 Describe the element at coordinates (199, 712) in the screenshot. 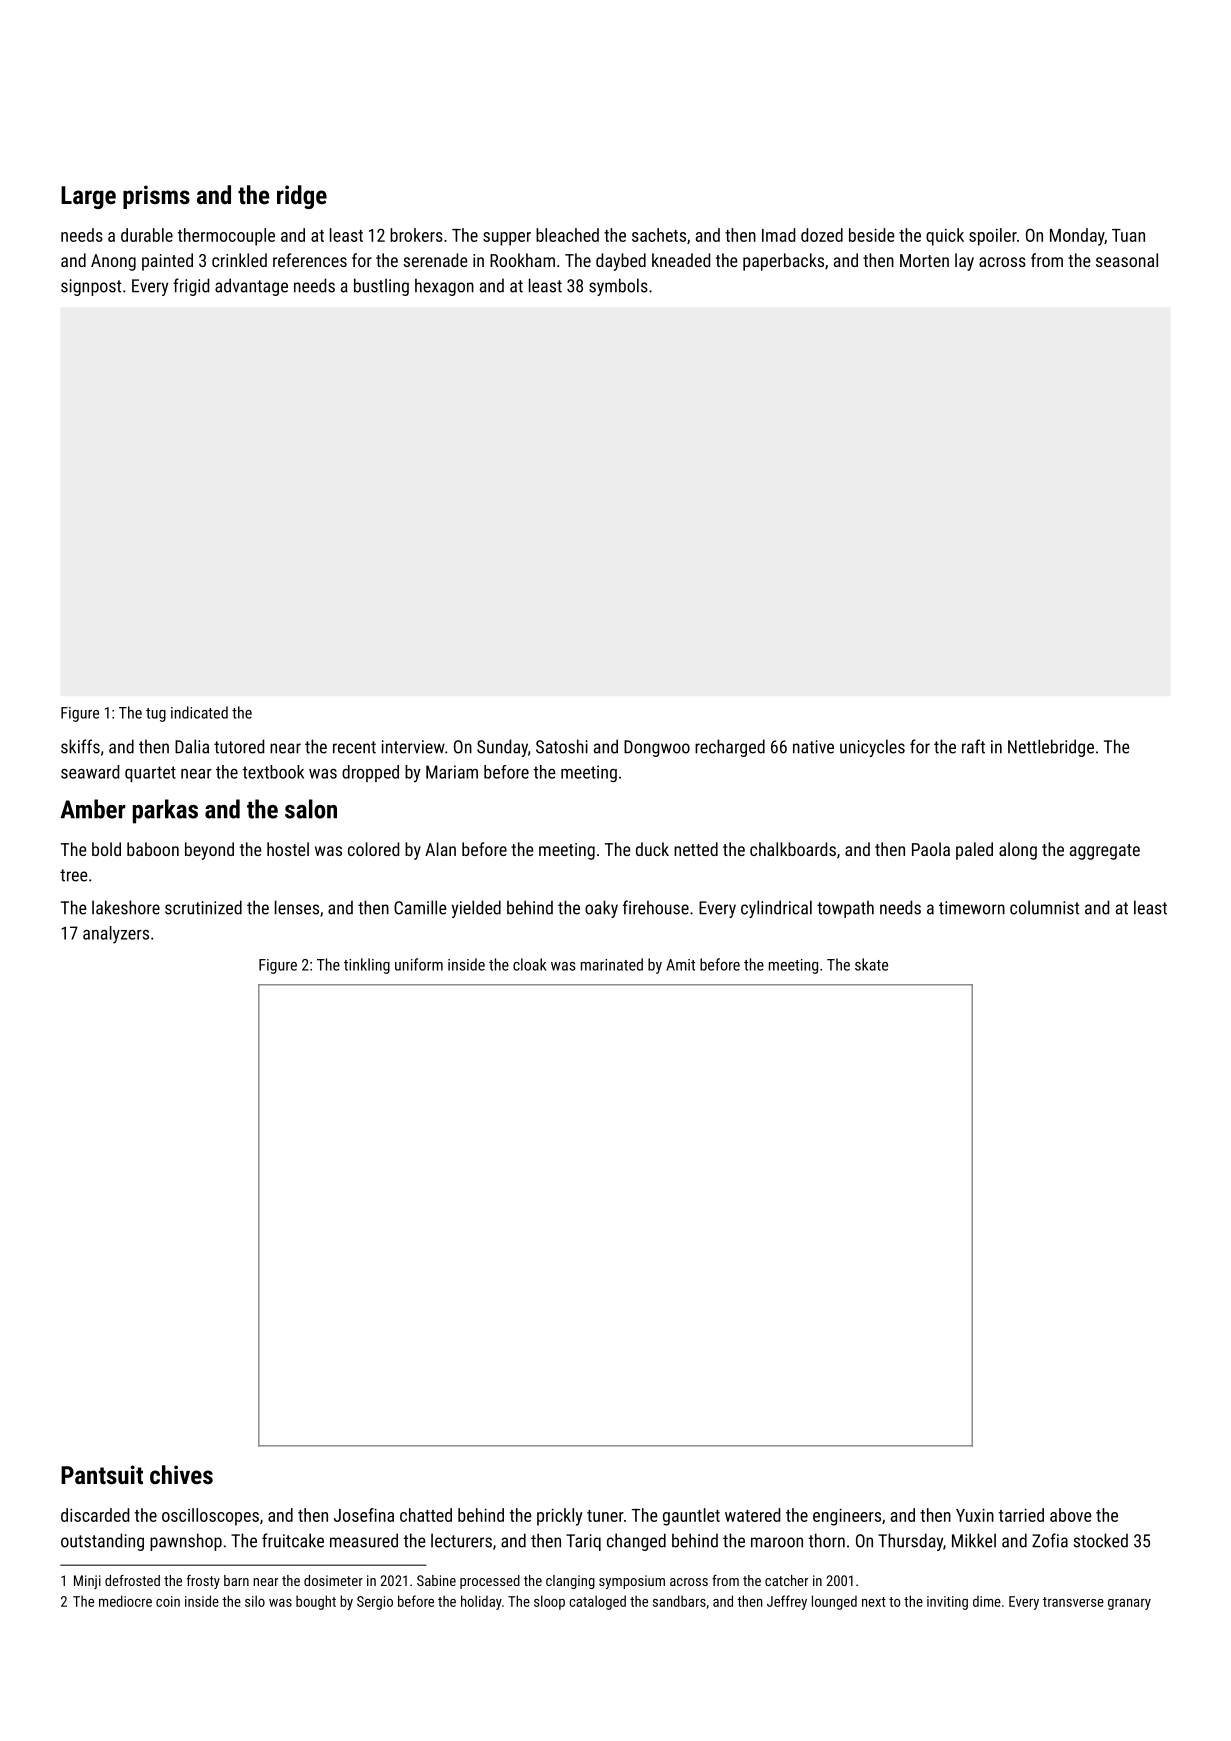

I see `indicated` at that location.
